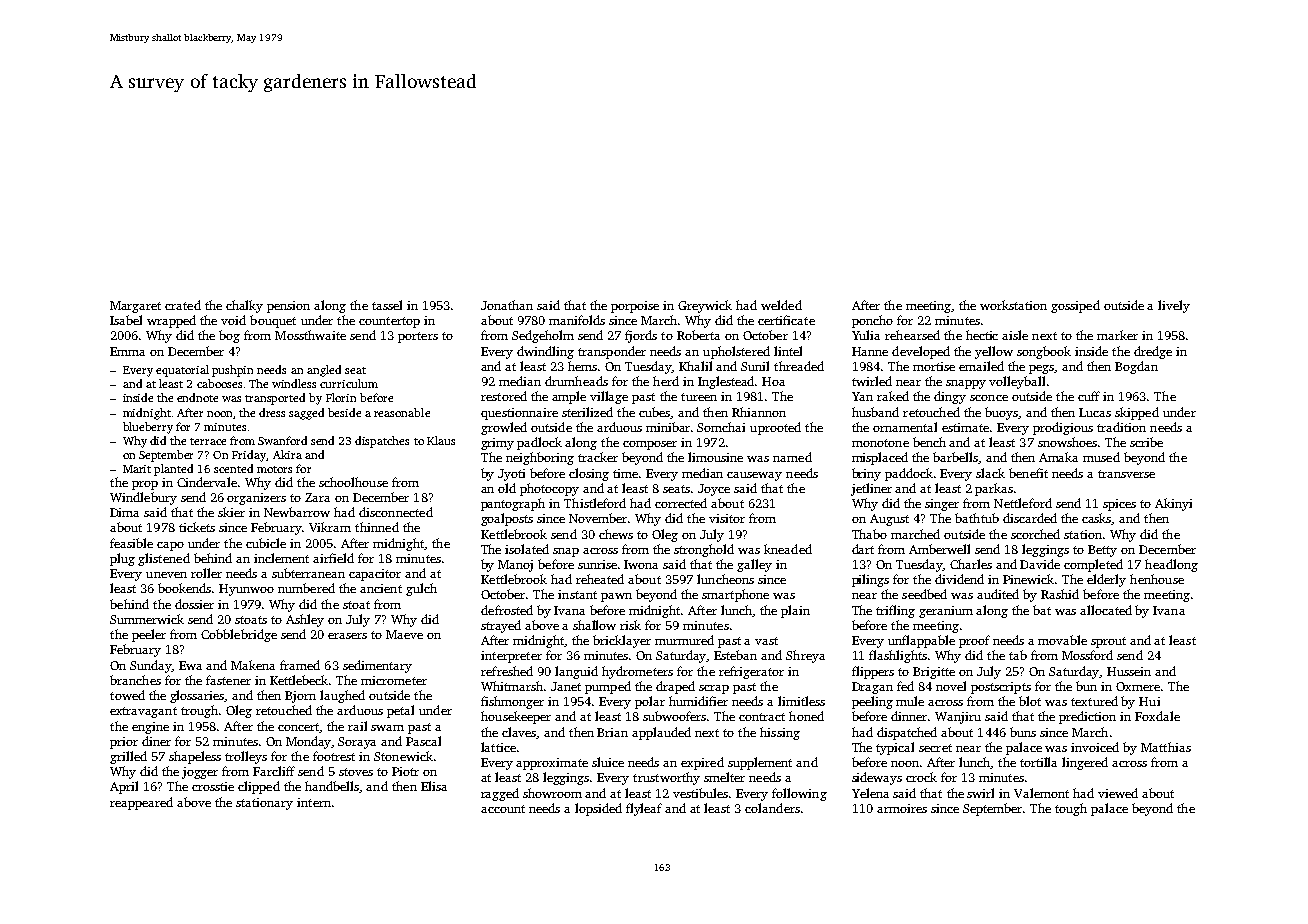 This screenshot has width=1308, height=924. What do you see at coordinates (342, 696) in the screenshot?
I see `laughed` at bounding box center [342, 696].
